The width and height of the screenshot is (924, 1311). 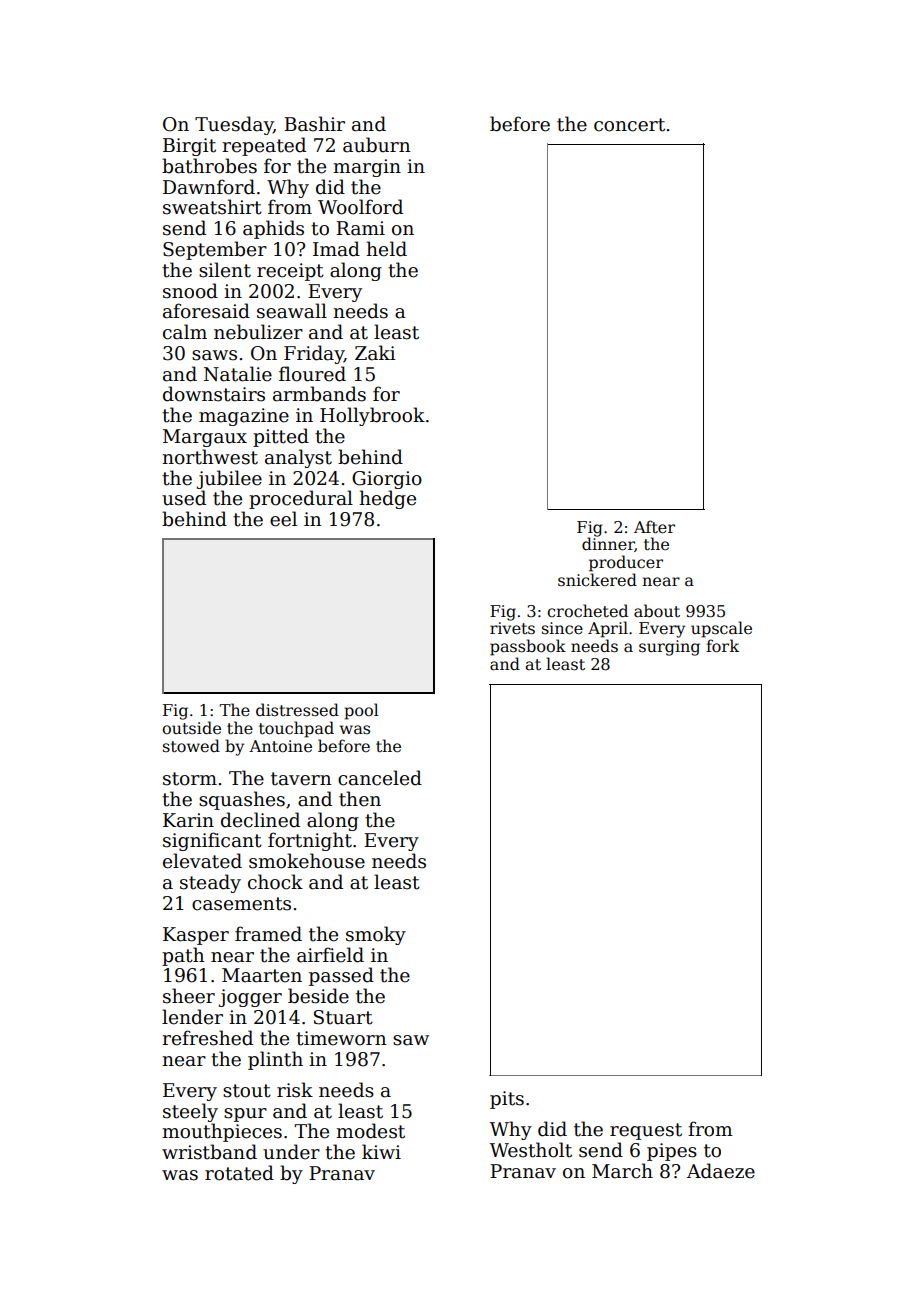 I want to click on held, so click(x=386, y=249).
